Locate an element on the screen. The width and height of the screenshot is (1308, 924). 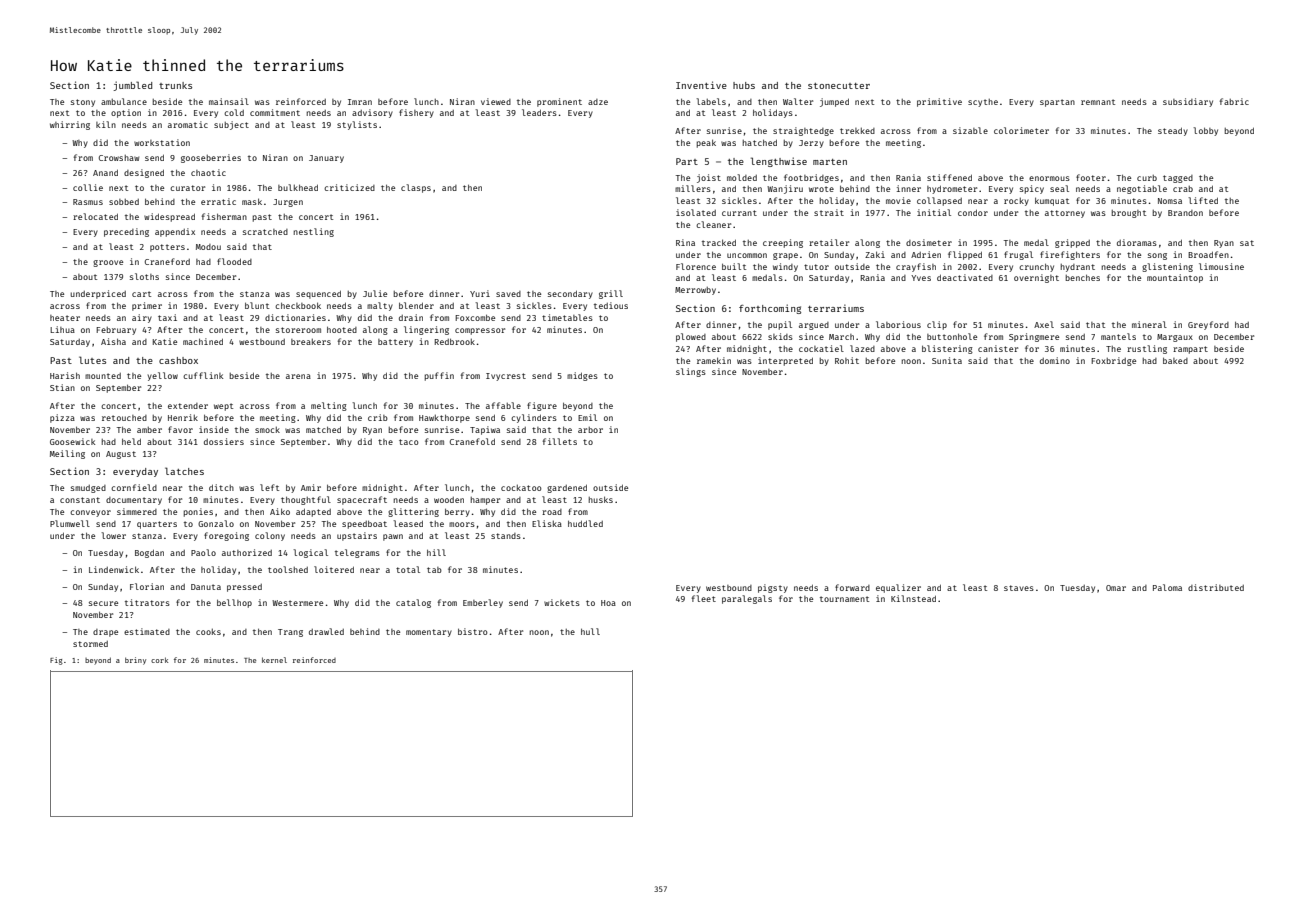
mountaintop is located at coordinates (1175, 278).
